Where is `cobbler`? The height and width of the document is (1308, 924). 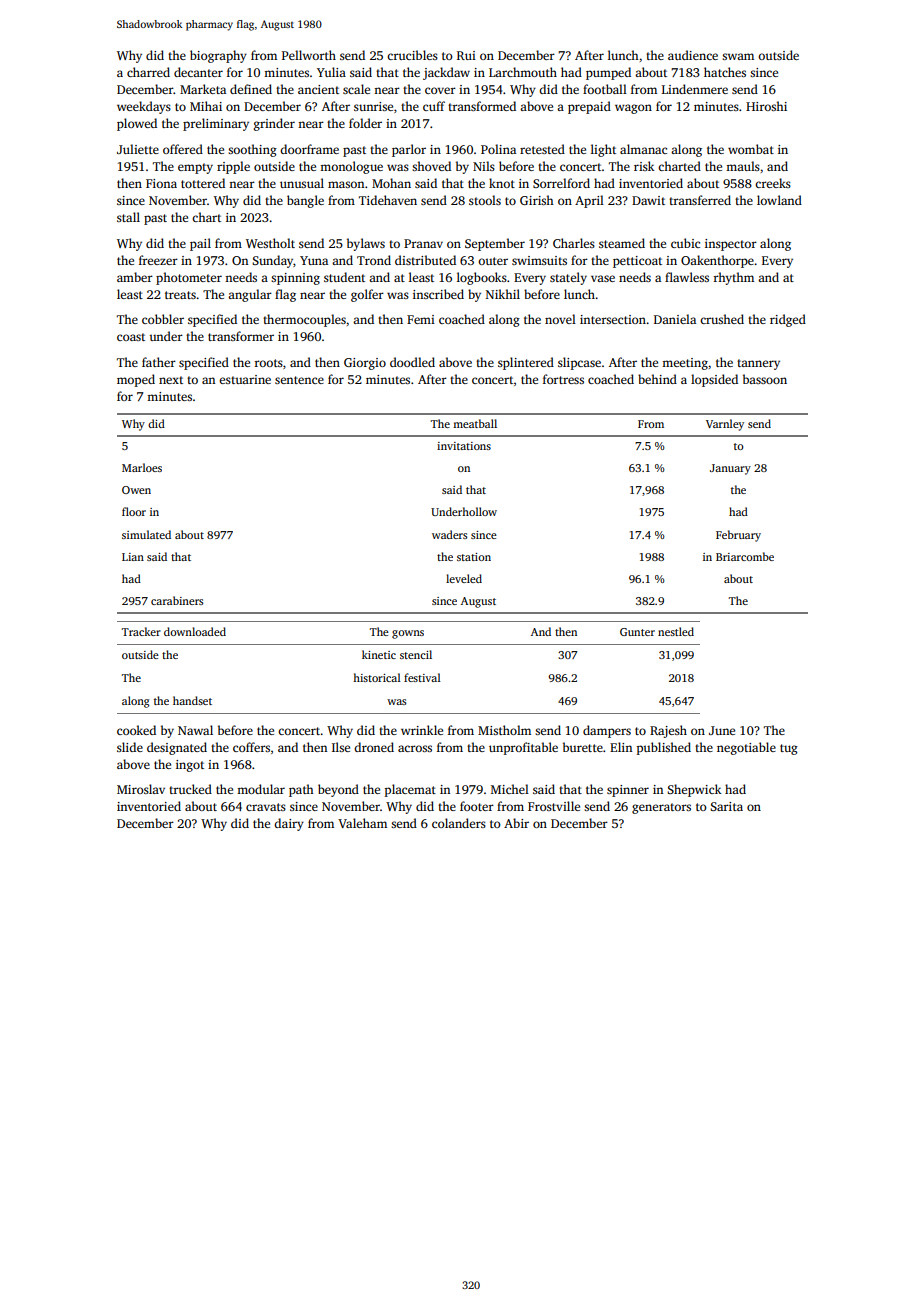 cobbler is located at coordinates (163, 319).
